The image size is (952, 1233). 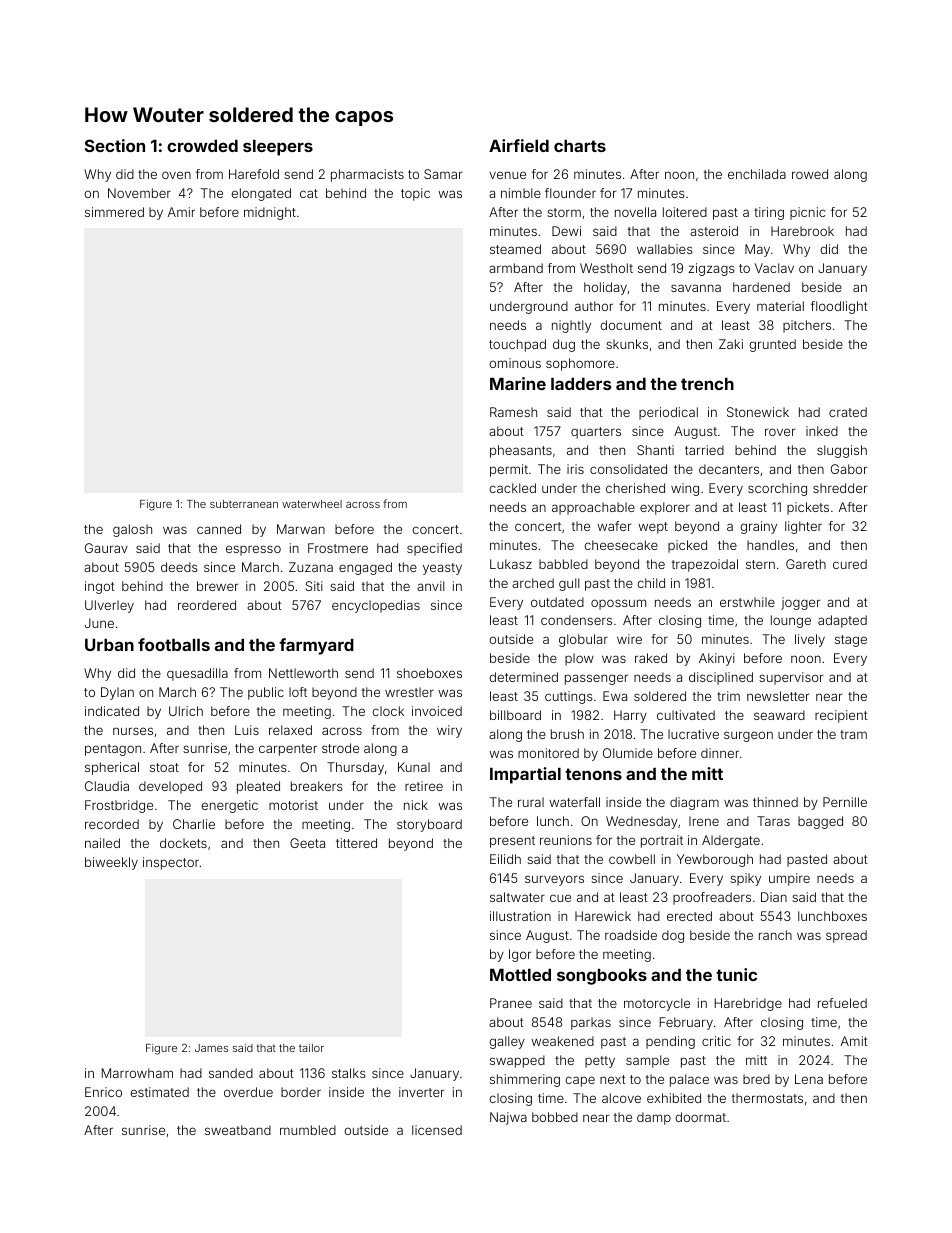 What do you see at coordinates (767, 1098) in the screenshot?
I see `thermostats` at bounding box center [767, 1098].
